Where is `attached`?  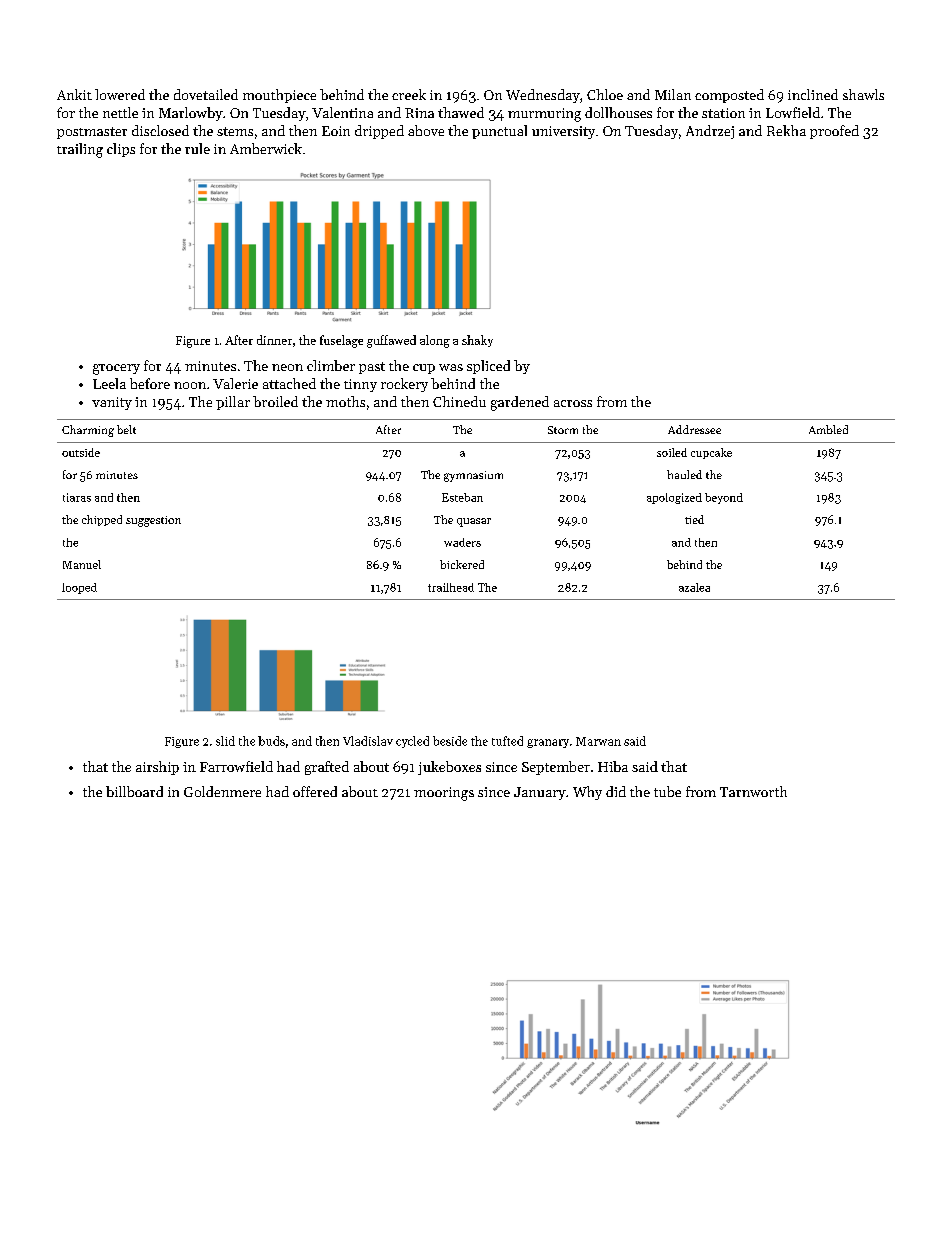 attached is located at coordinates (289, 383).
